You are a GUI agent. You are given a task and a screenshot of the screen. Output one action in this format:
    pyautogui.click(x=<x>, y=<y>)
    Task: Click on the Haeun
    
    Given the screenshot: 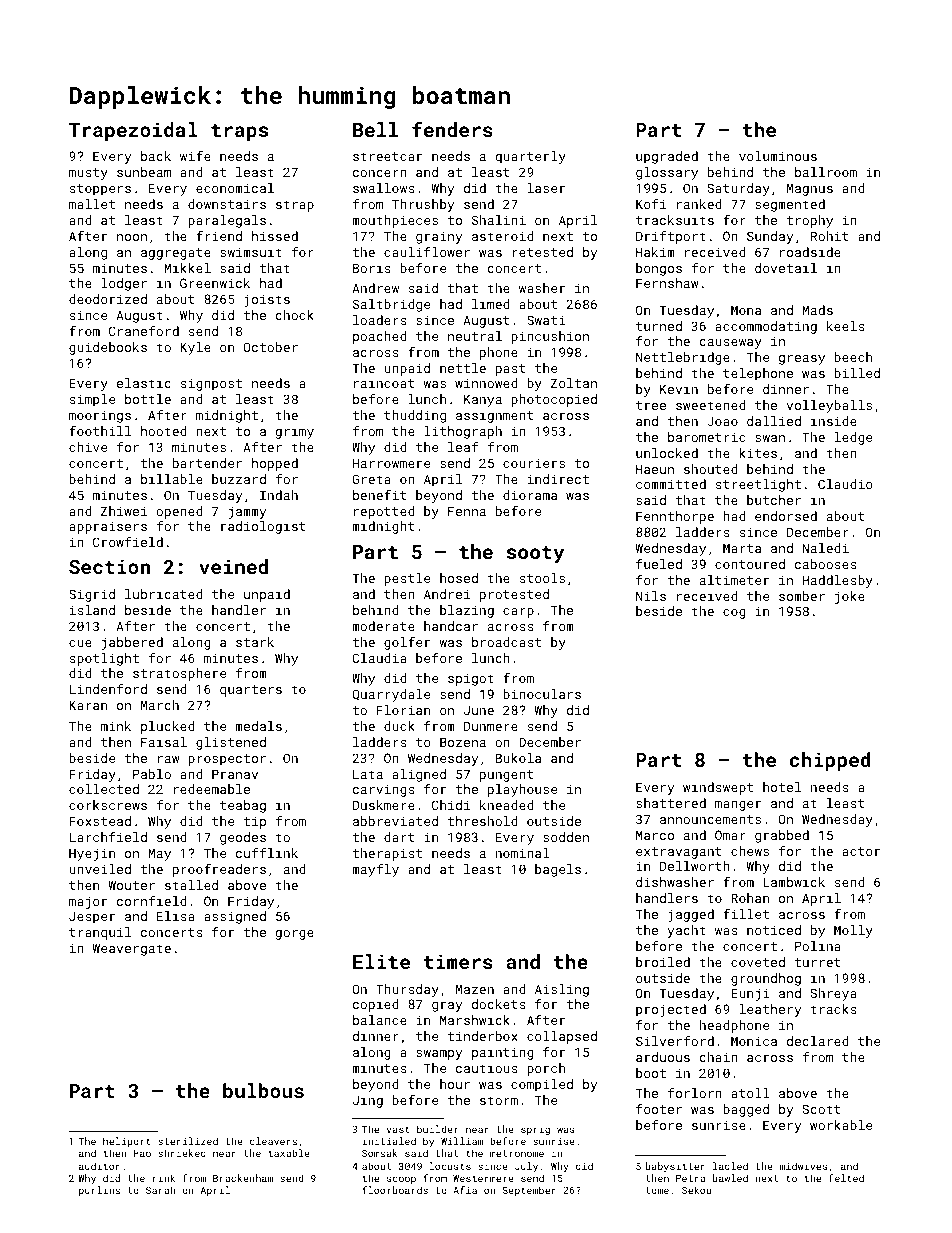 What is the action you would take?
    pyautogui.click(x=655, y=469)
